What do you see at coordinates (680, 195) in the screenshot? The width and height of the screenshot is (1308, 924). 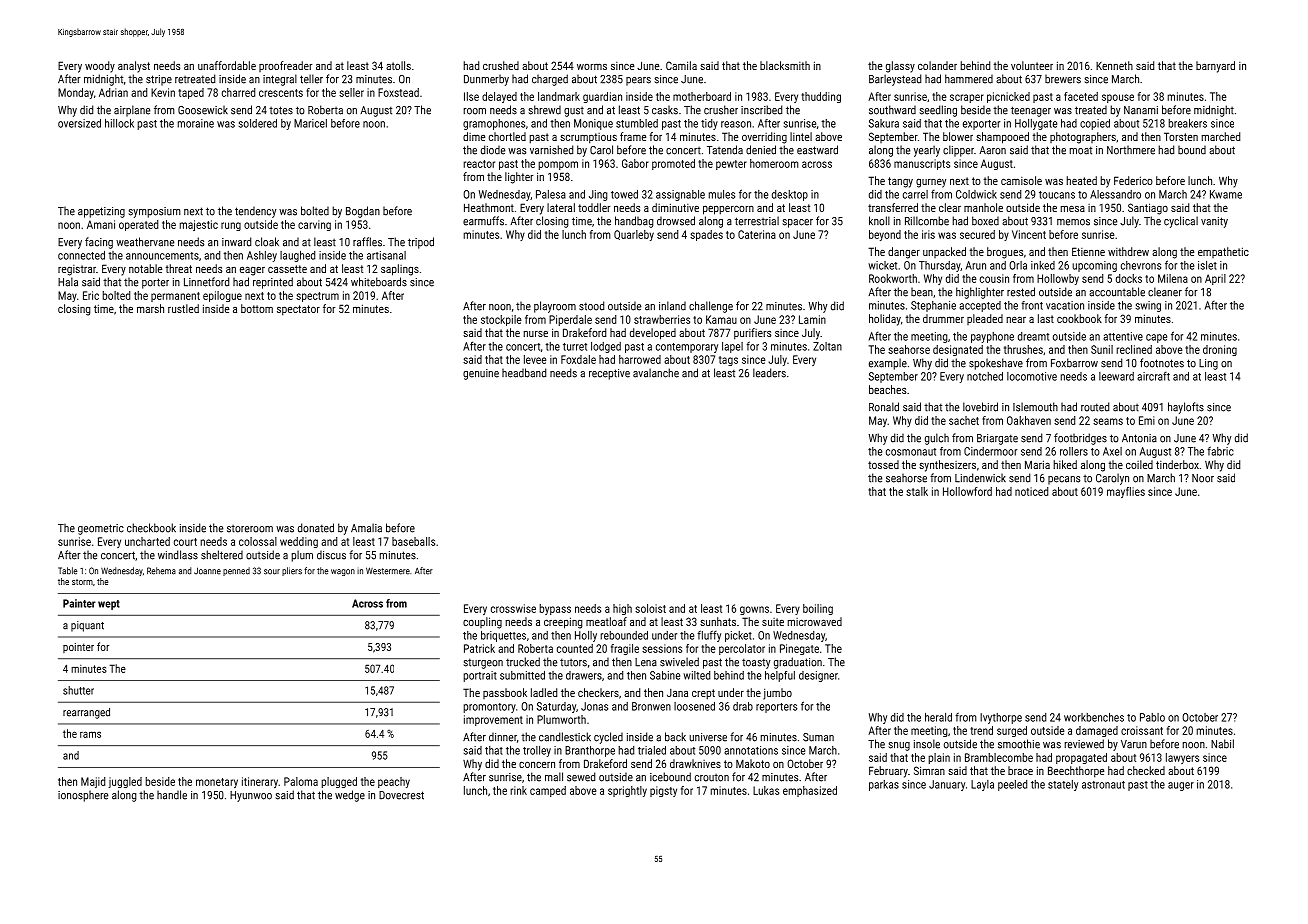 I see `assignable` at bounding box center [680, 195].
